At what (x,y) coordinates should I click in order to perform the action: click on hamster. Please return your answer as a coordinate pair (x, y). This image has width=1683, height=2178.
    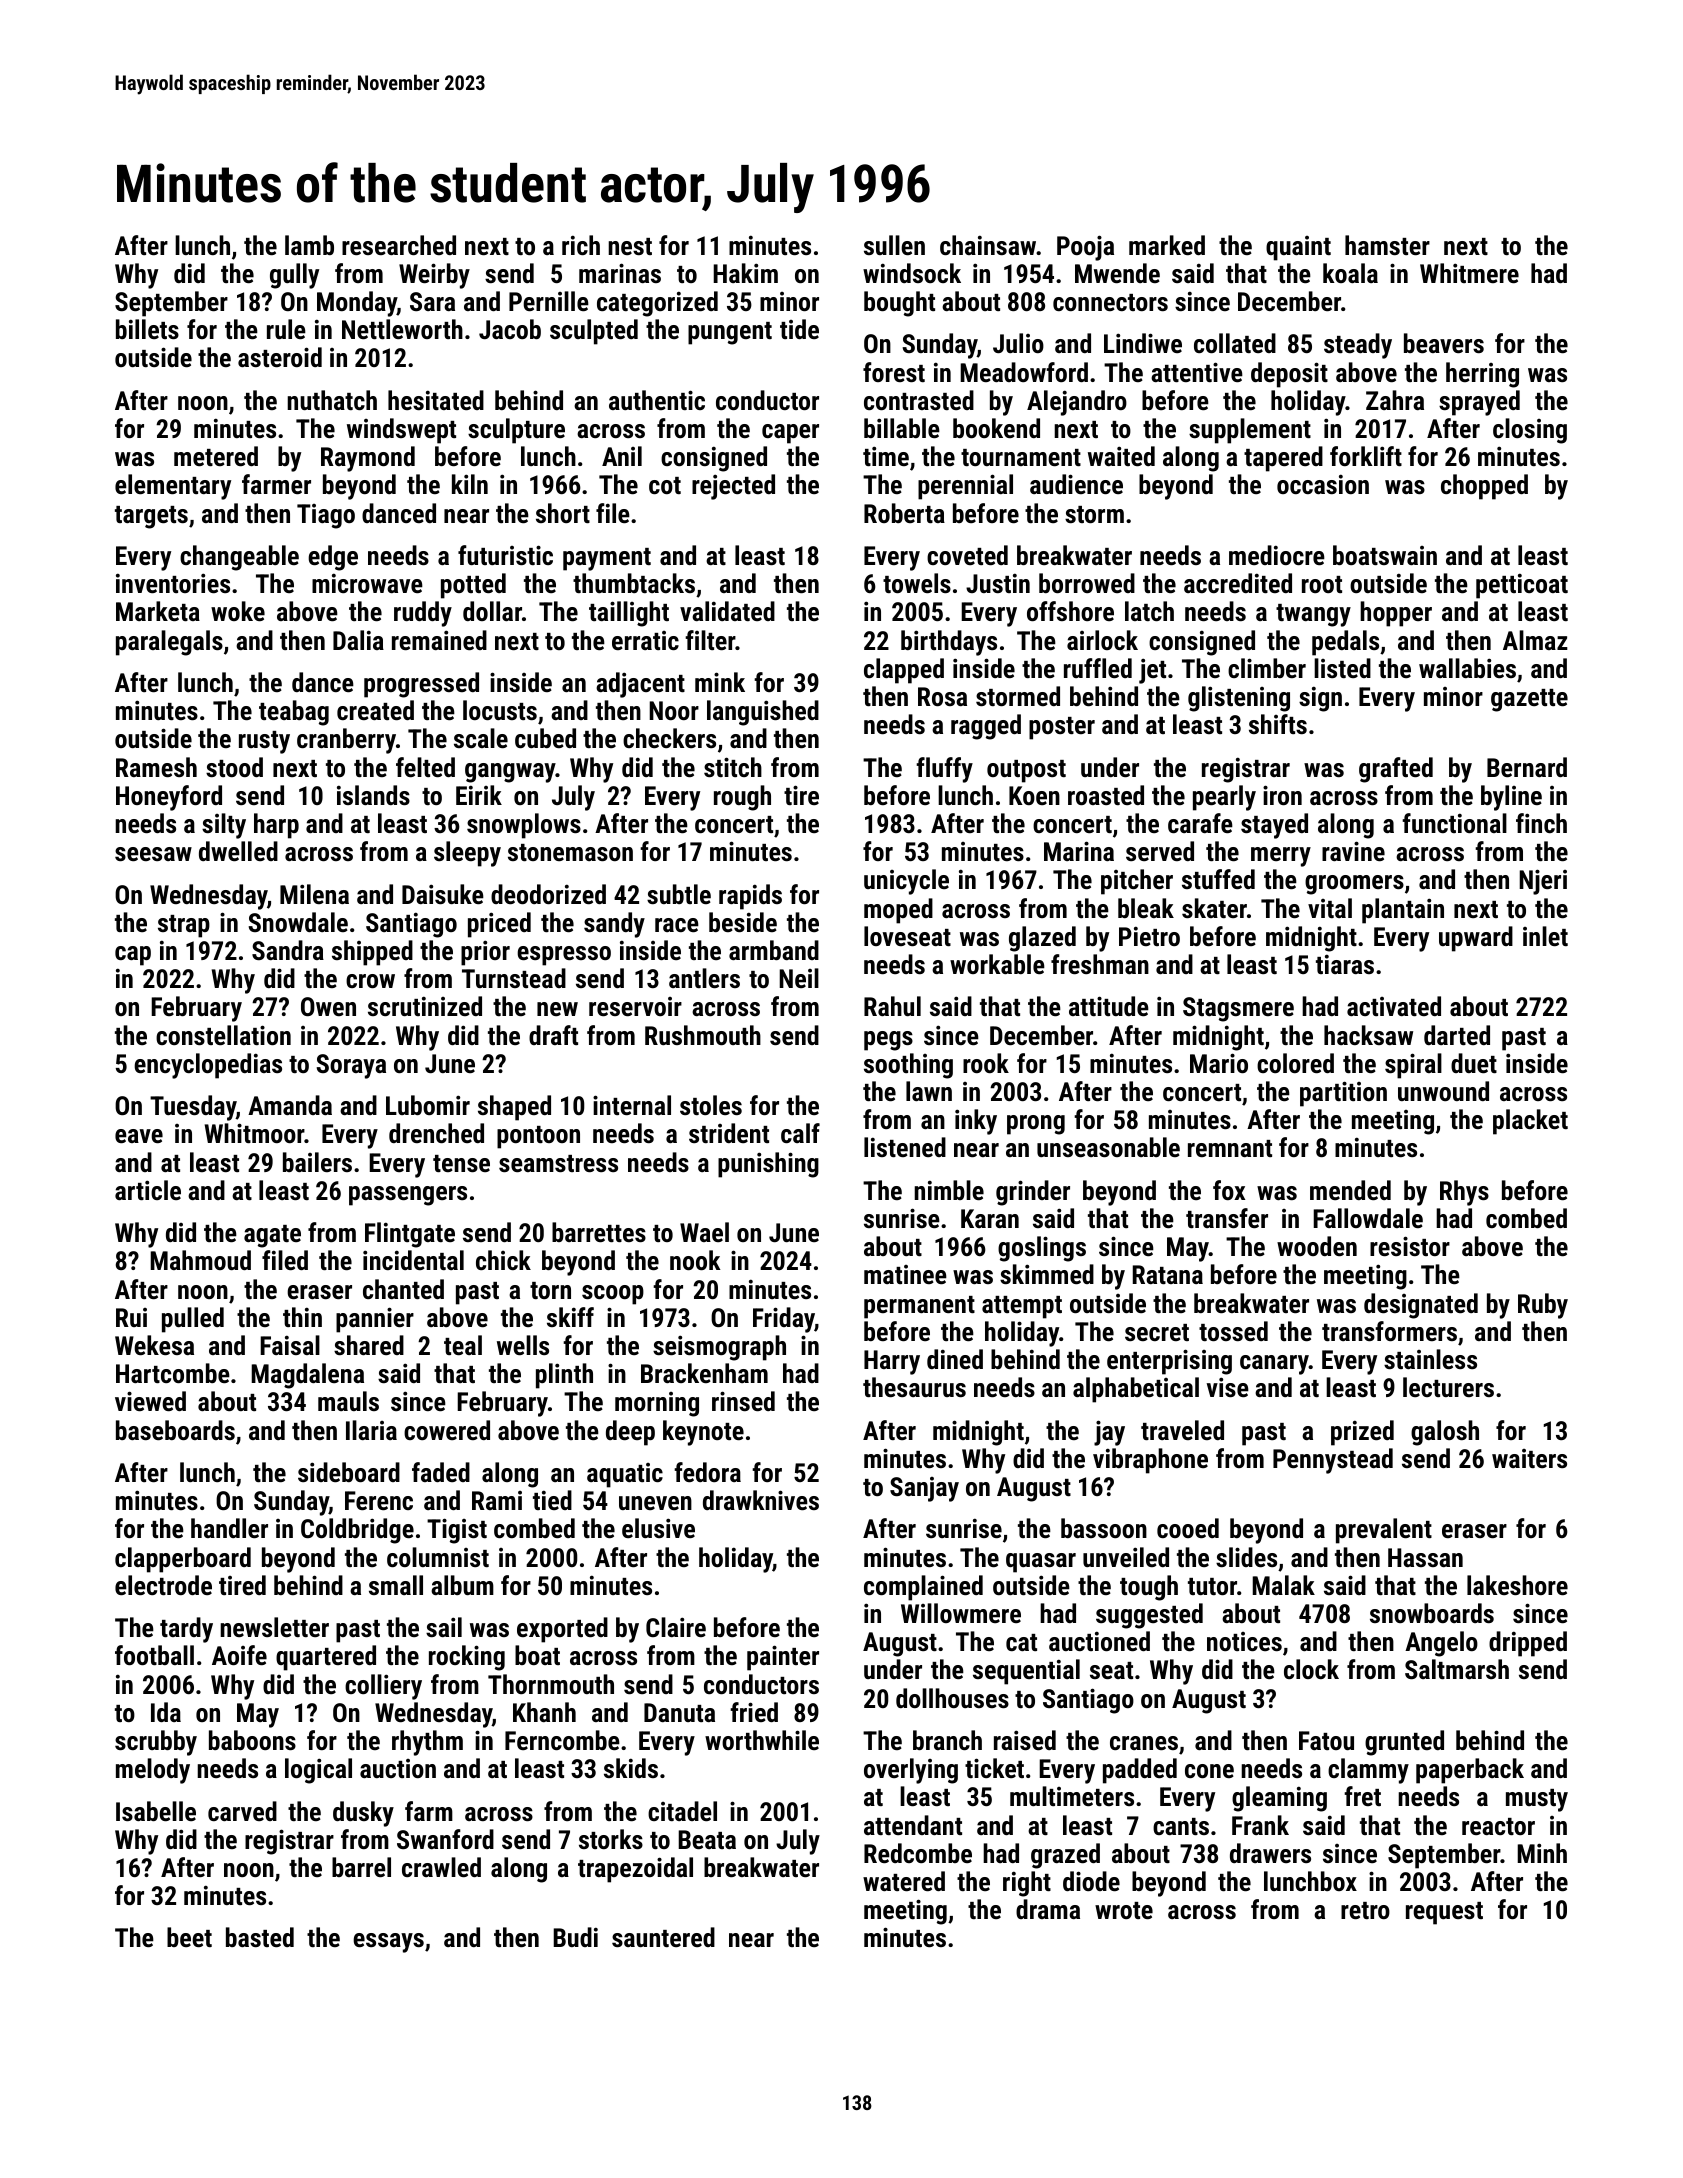
    Looking at the image, I should click on (1387, 245).
